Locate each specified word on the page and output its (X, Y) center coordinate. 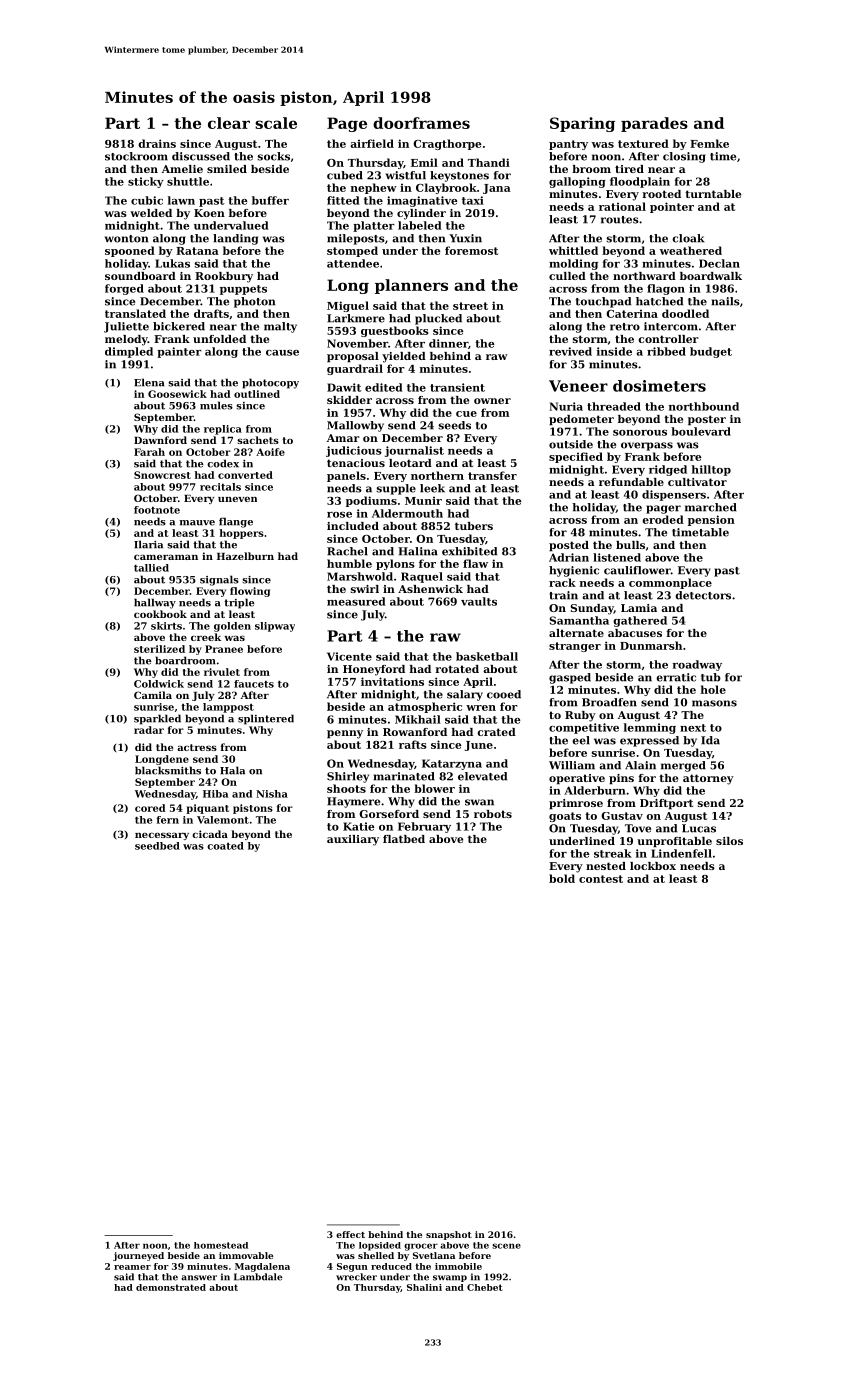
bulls (630, 545)
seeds (454, 425)
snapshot (449, 1235)
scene (506, 1246)
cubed (345, 175)
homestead (221, 1245)
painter (179, 352)
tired (629, 169)
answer (199, 1278)
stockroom (136, 156)
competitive (584, 728)
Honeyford (374, 670)
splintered (266, 719)
